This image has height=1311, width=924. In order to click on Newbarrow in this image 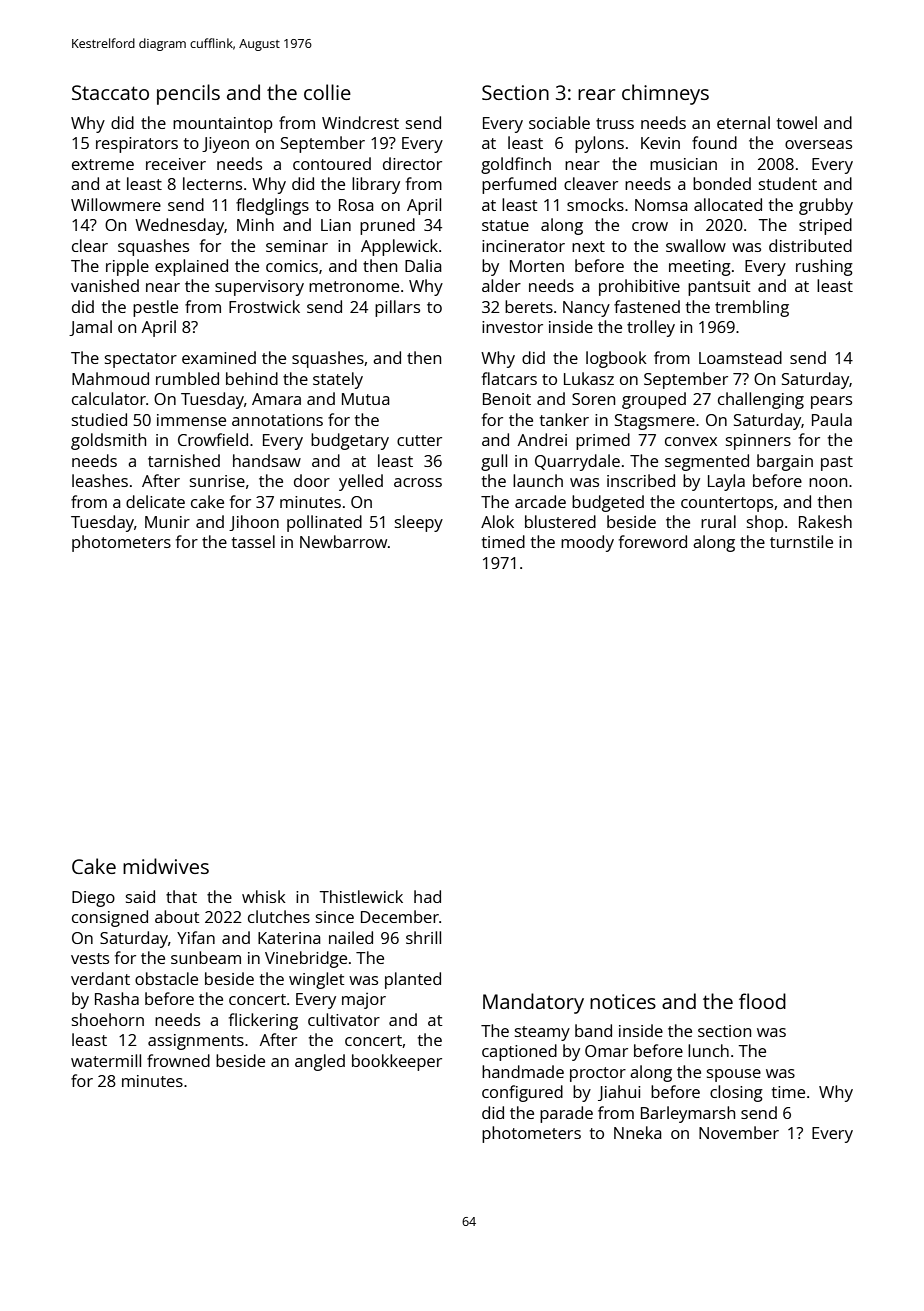, I will do `click(343, 541)`.
